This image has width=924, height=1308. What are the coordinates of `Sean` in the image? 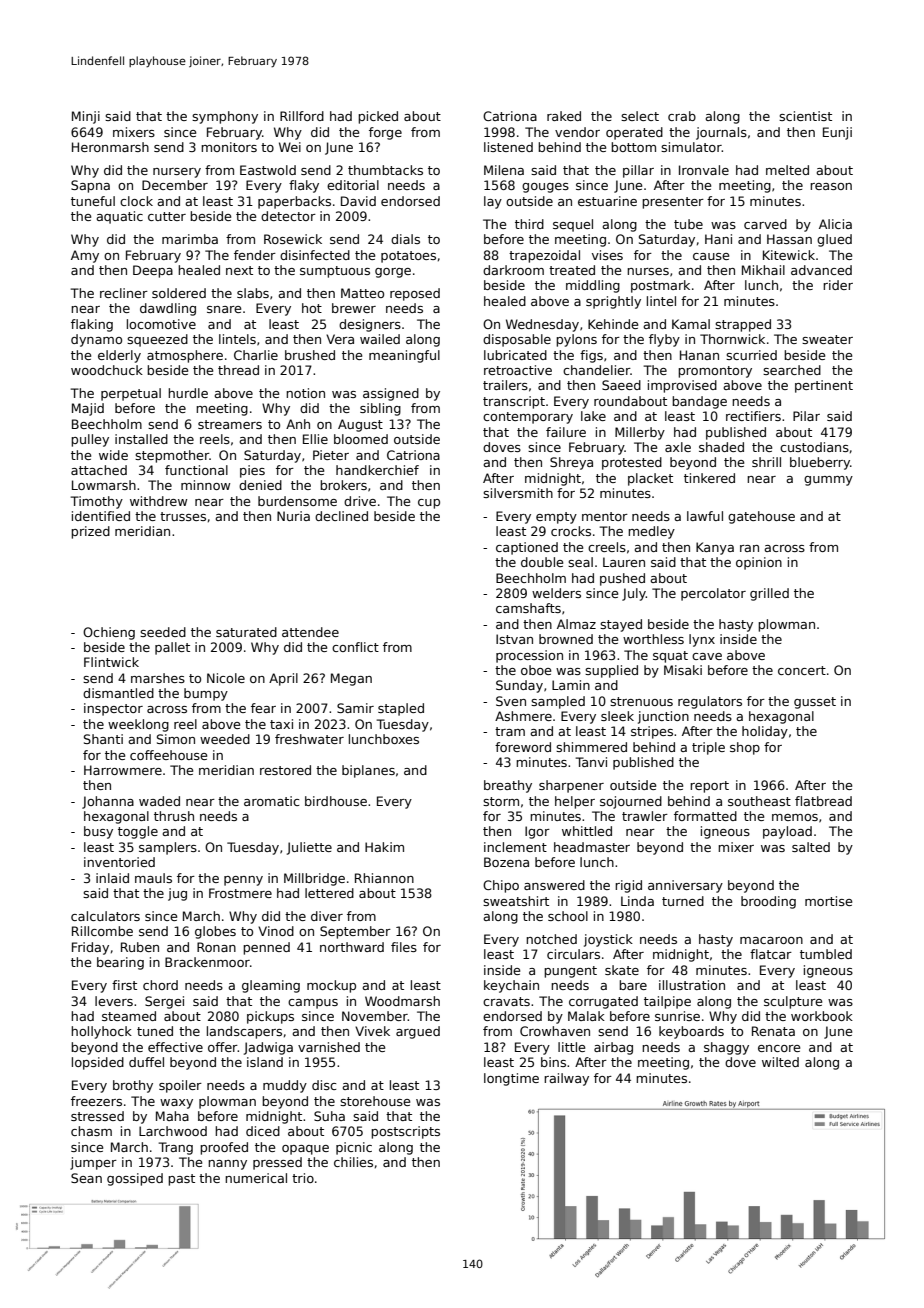 It's located at (86, 1178).
